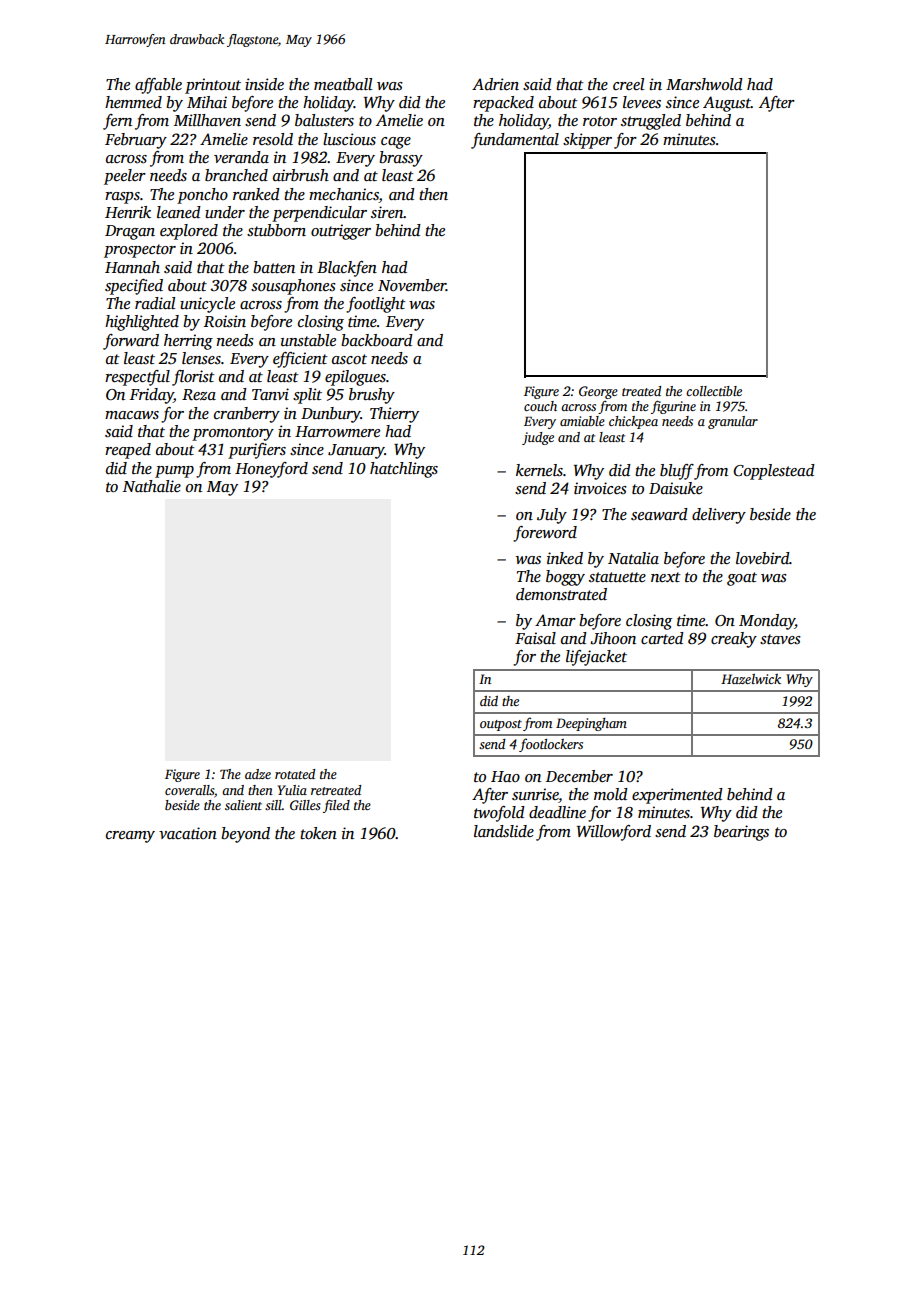 Image resolution: width=924 pixels, height=1308 pixels. Describe the element at coordinates (396, 143) in the page. I see `cage` at that location.
